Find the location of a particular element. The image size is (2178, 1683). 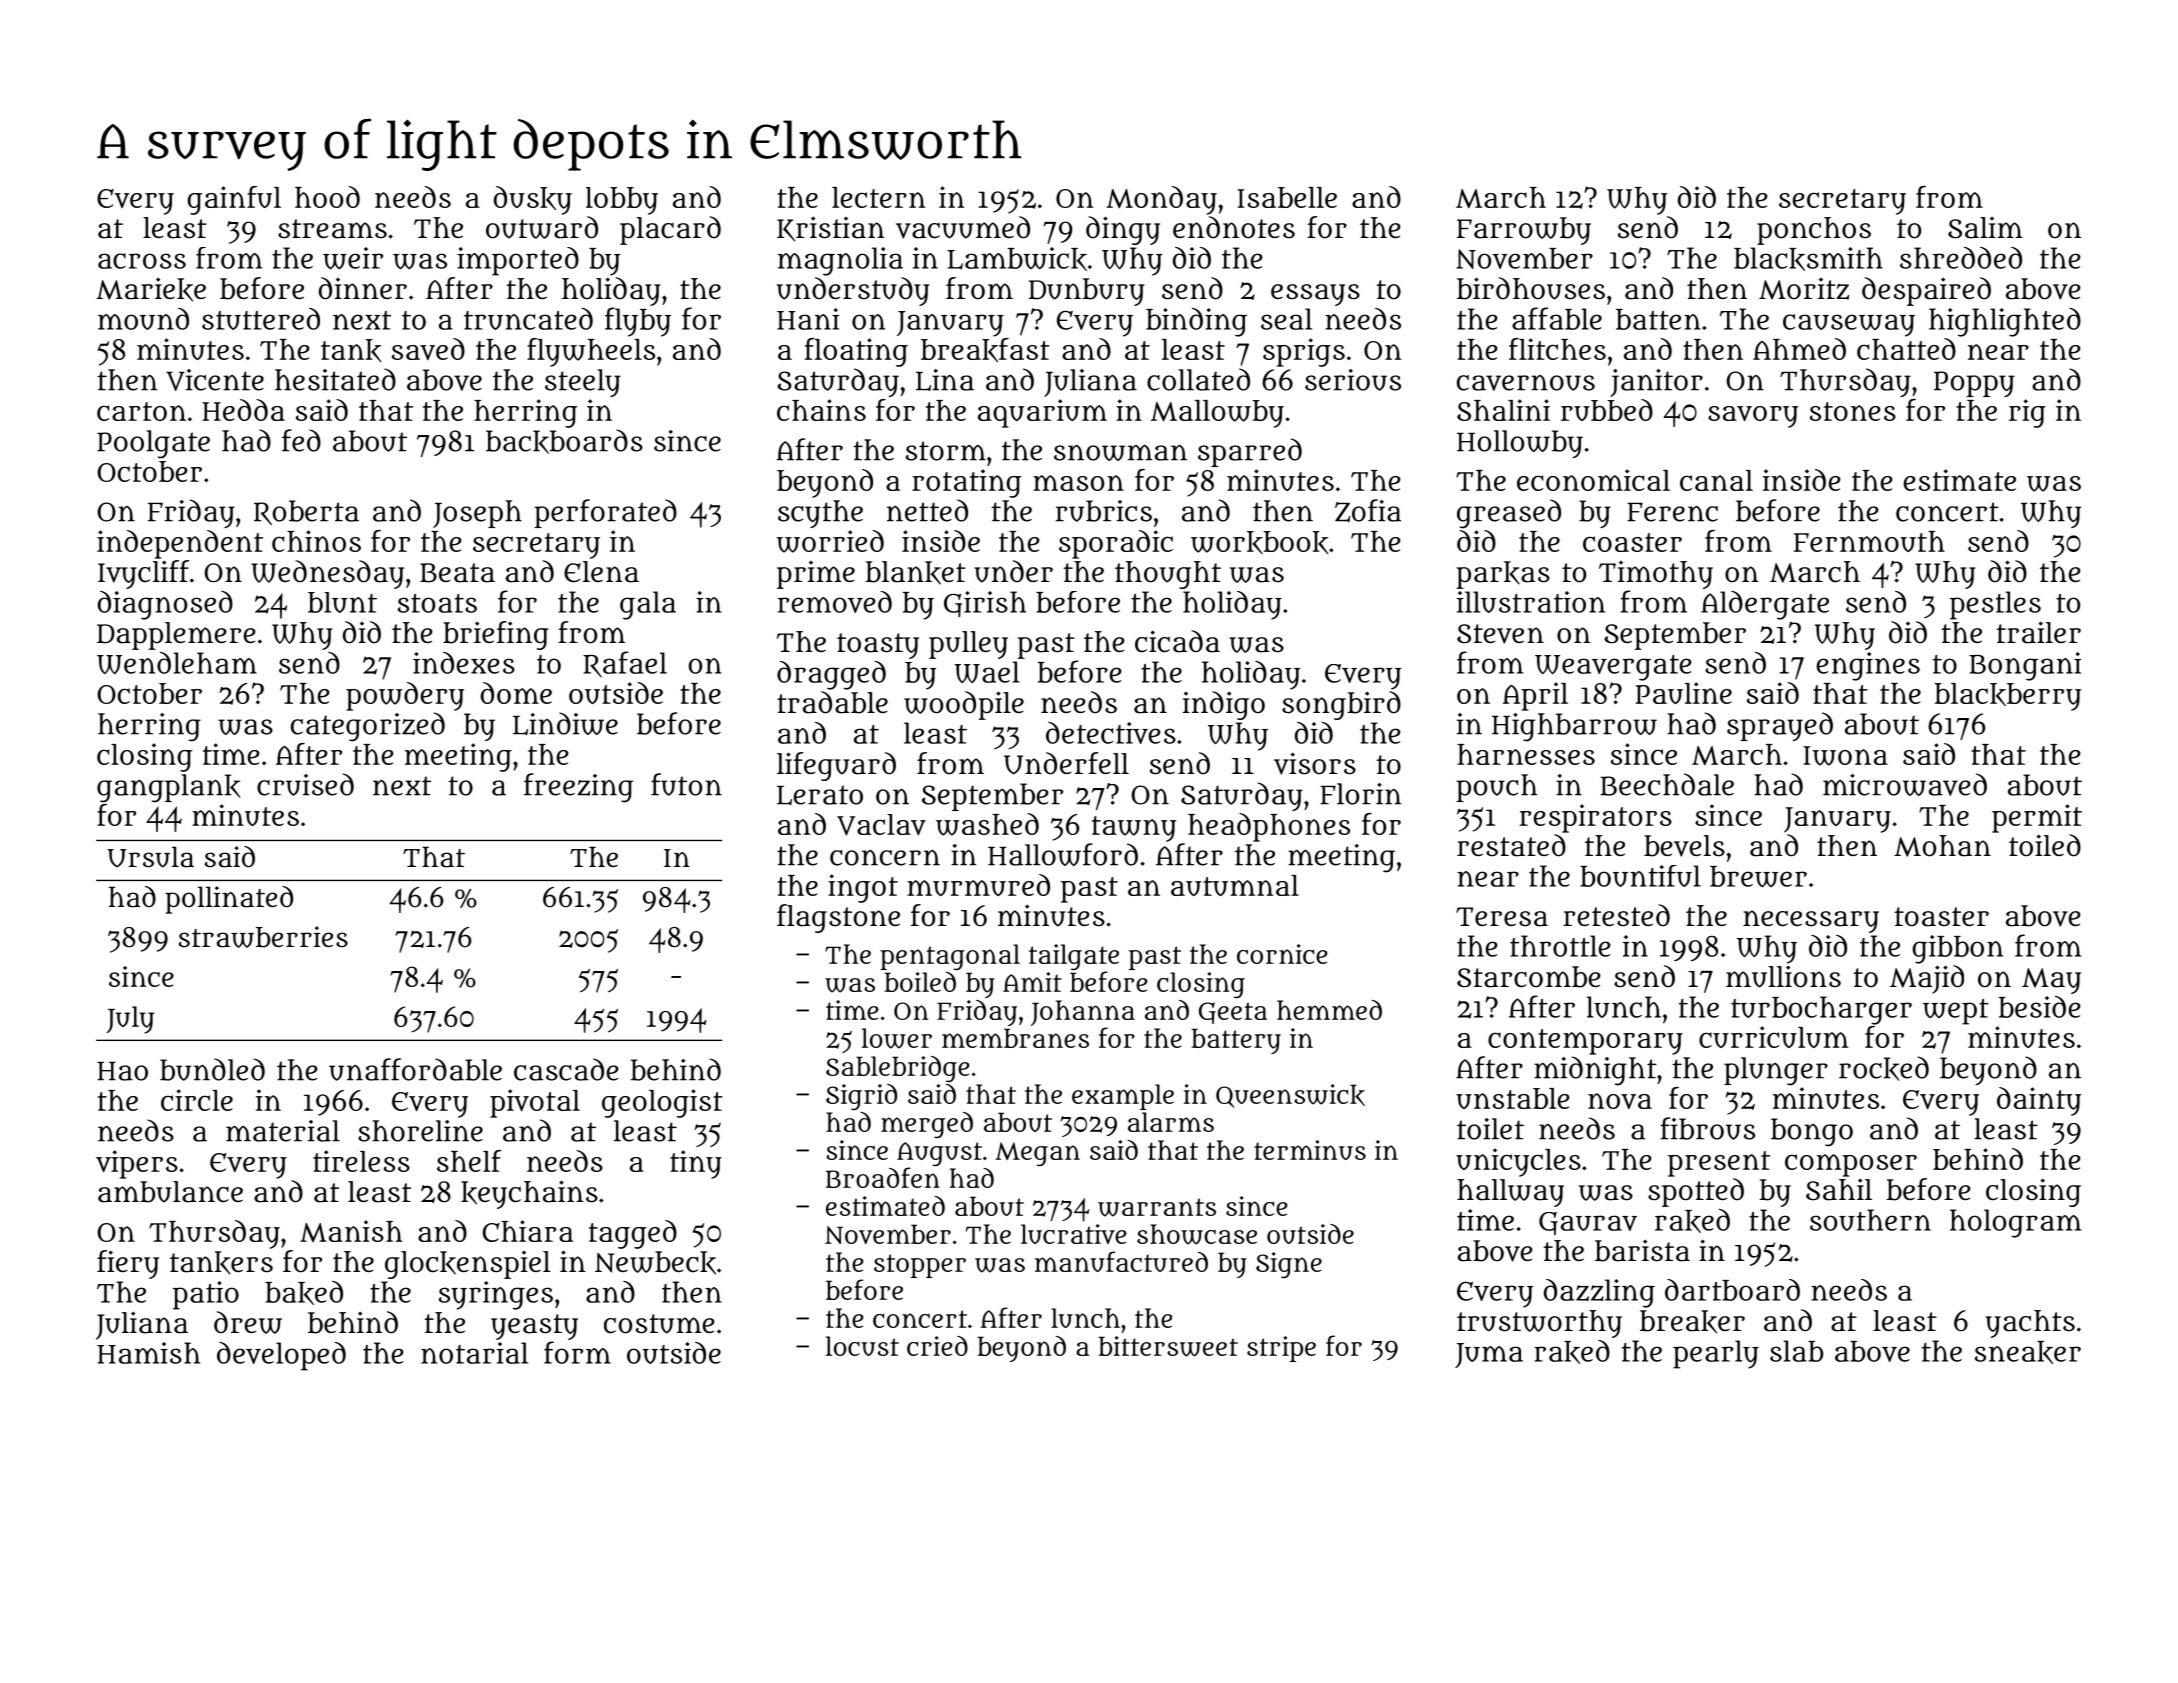

lobby is located at coordinates (622, 201).
